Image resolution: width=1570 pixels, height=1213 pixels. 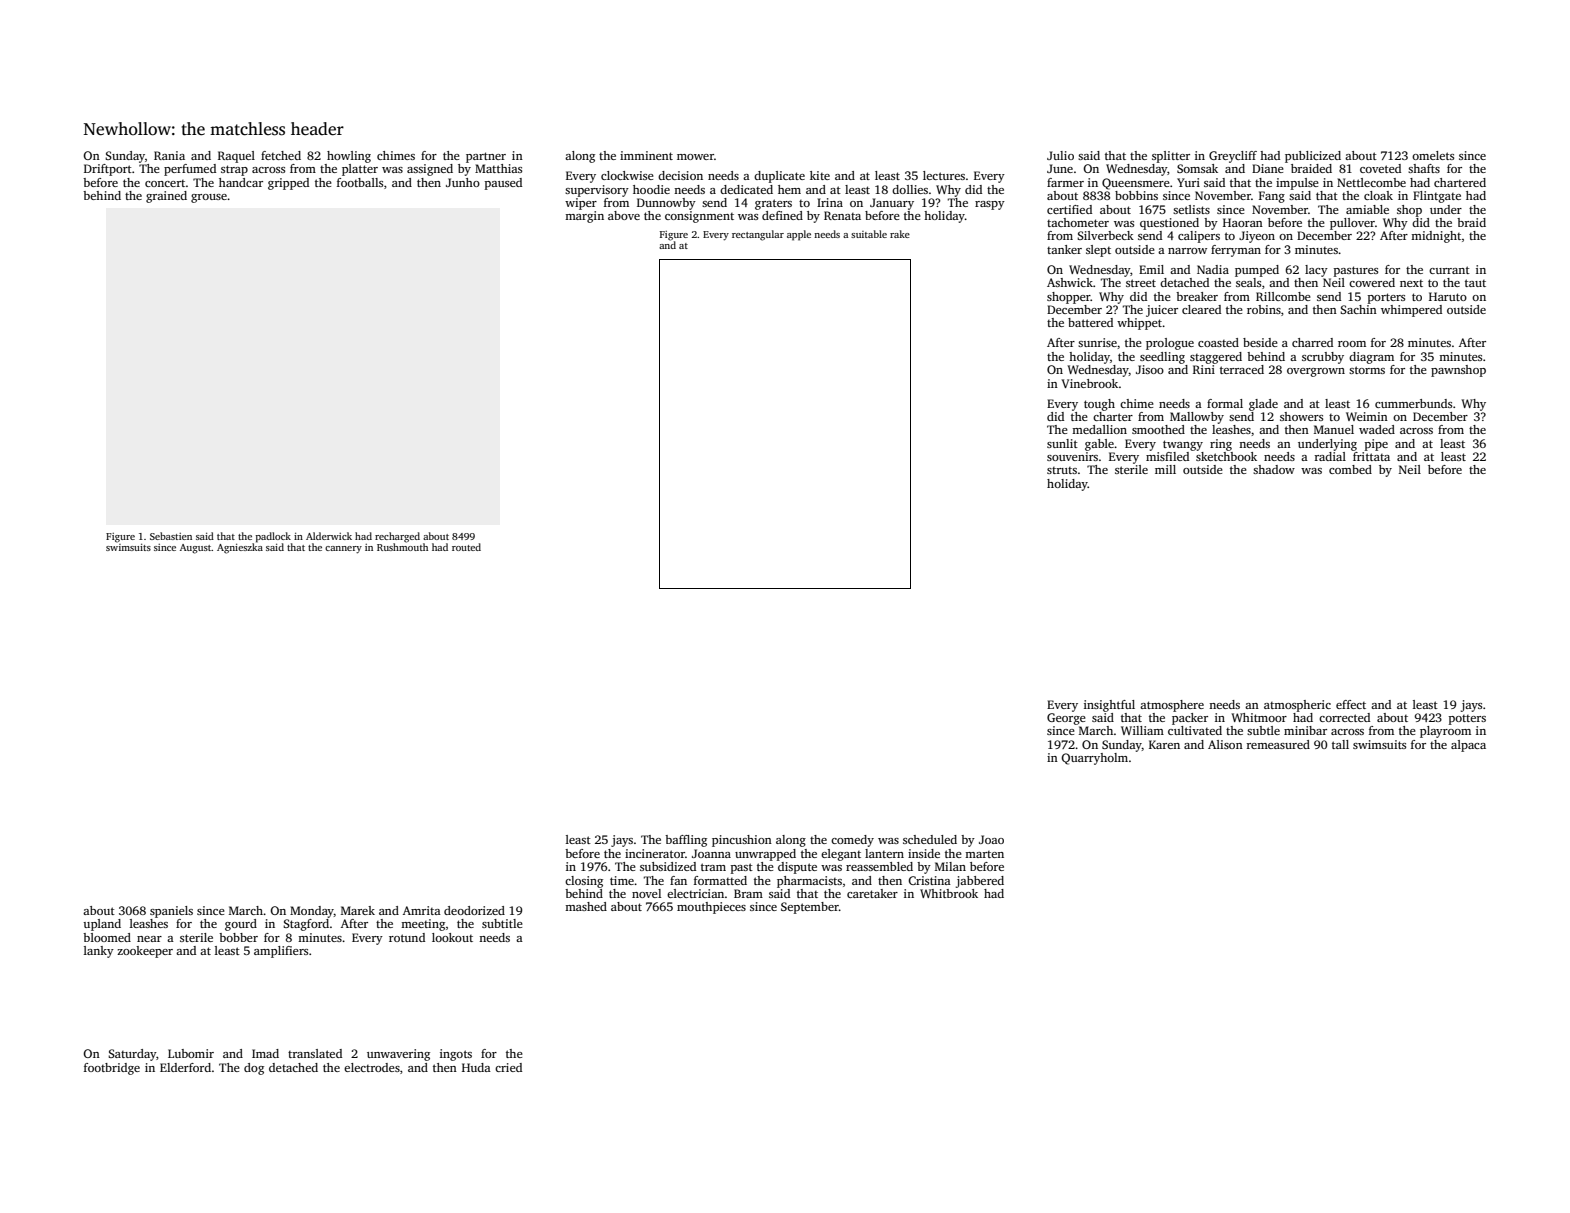 I want to click on cried, so click(x=508, y=1067).
